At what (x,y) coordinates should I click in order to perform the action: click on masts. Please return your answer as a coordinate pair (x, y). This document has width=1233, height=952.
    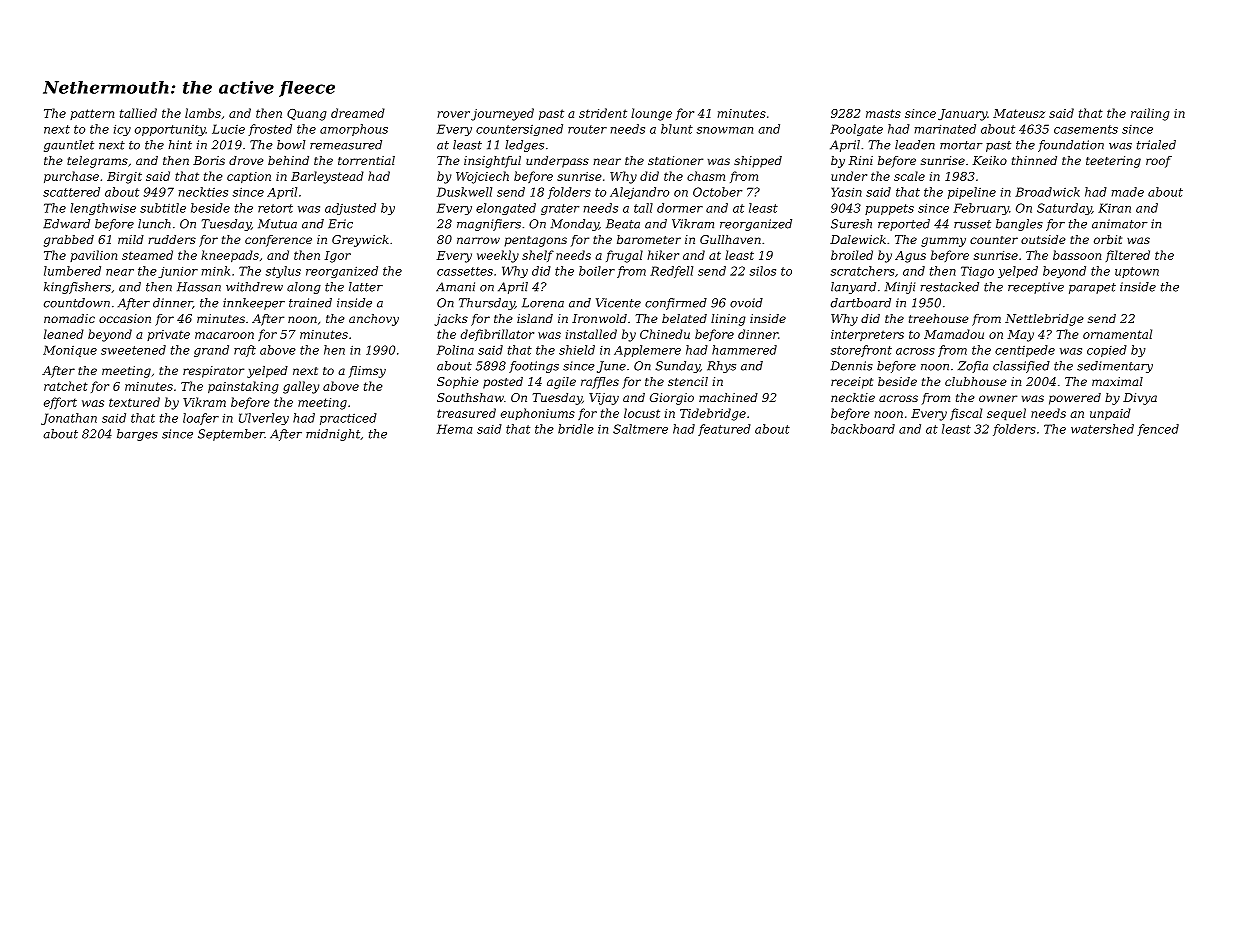
    Looking at the image, I should click on (883, 113).
